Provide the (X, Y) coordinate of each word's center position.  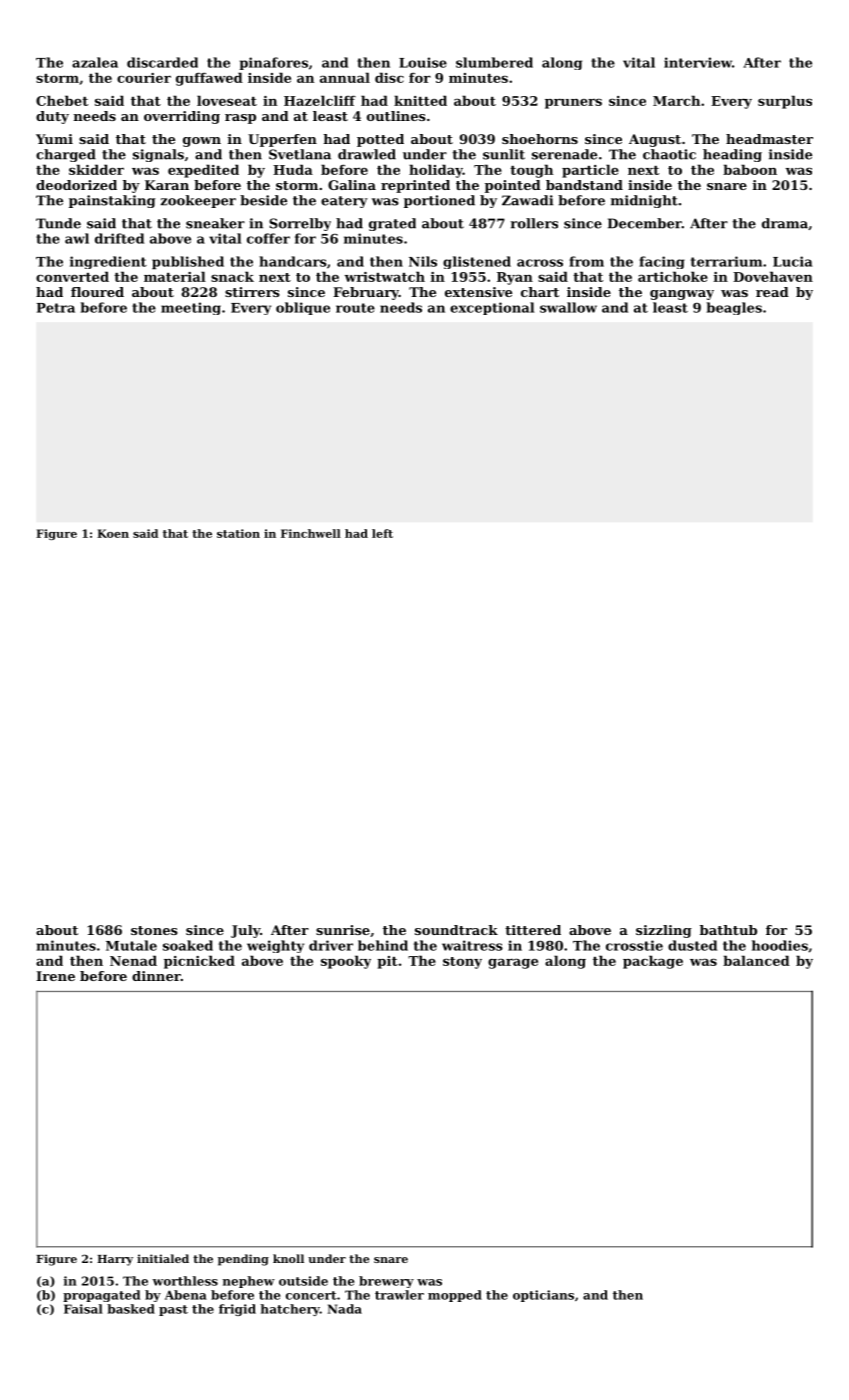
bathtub (728, 930)
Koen (113, 533)
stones (154, 930)
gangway (682, 295)
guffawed (209, 79)
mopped (455, 1296)
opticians (543, 1296)
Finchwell (311, 533)
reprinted (415, 186)
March (676, 100)
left (382, 533)
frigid (237, 1310)
